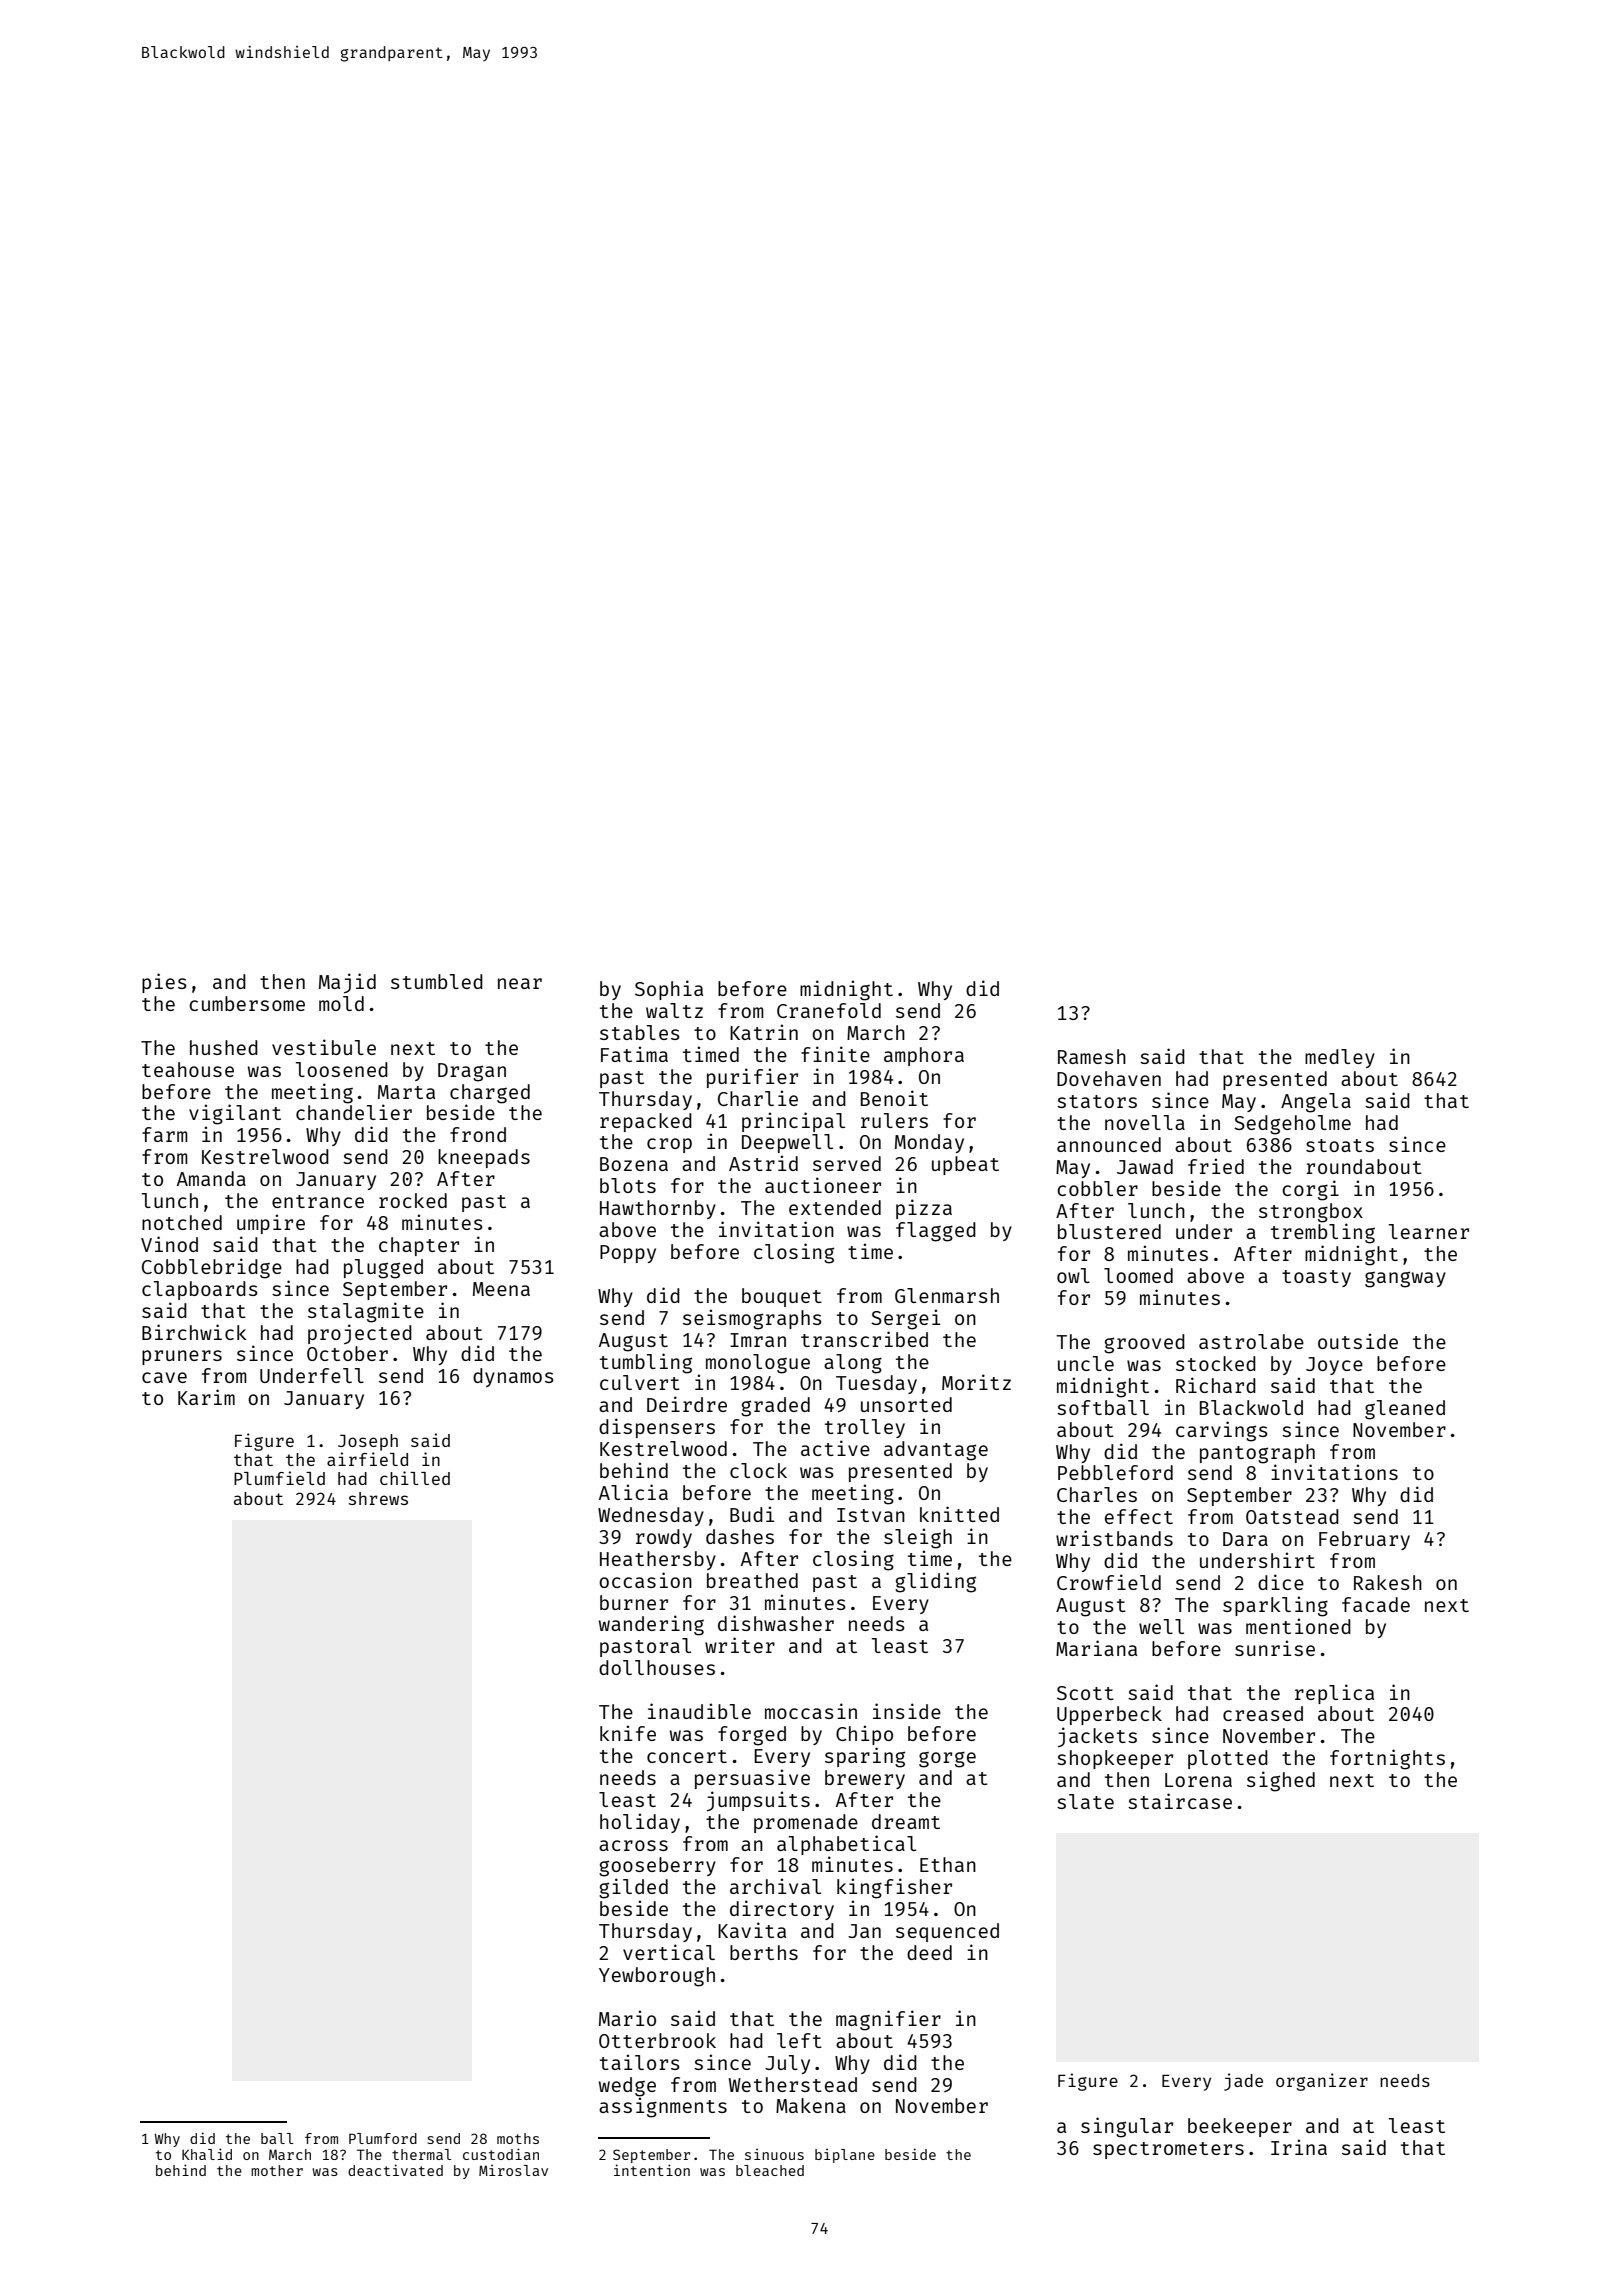  I want to click on staircase, so click(1180, 1801).
